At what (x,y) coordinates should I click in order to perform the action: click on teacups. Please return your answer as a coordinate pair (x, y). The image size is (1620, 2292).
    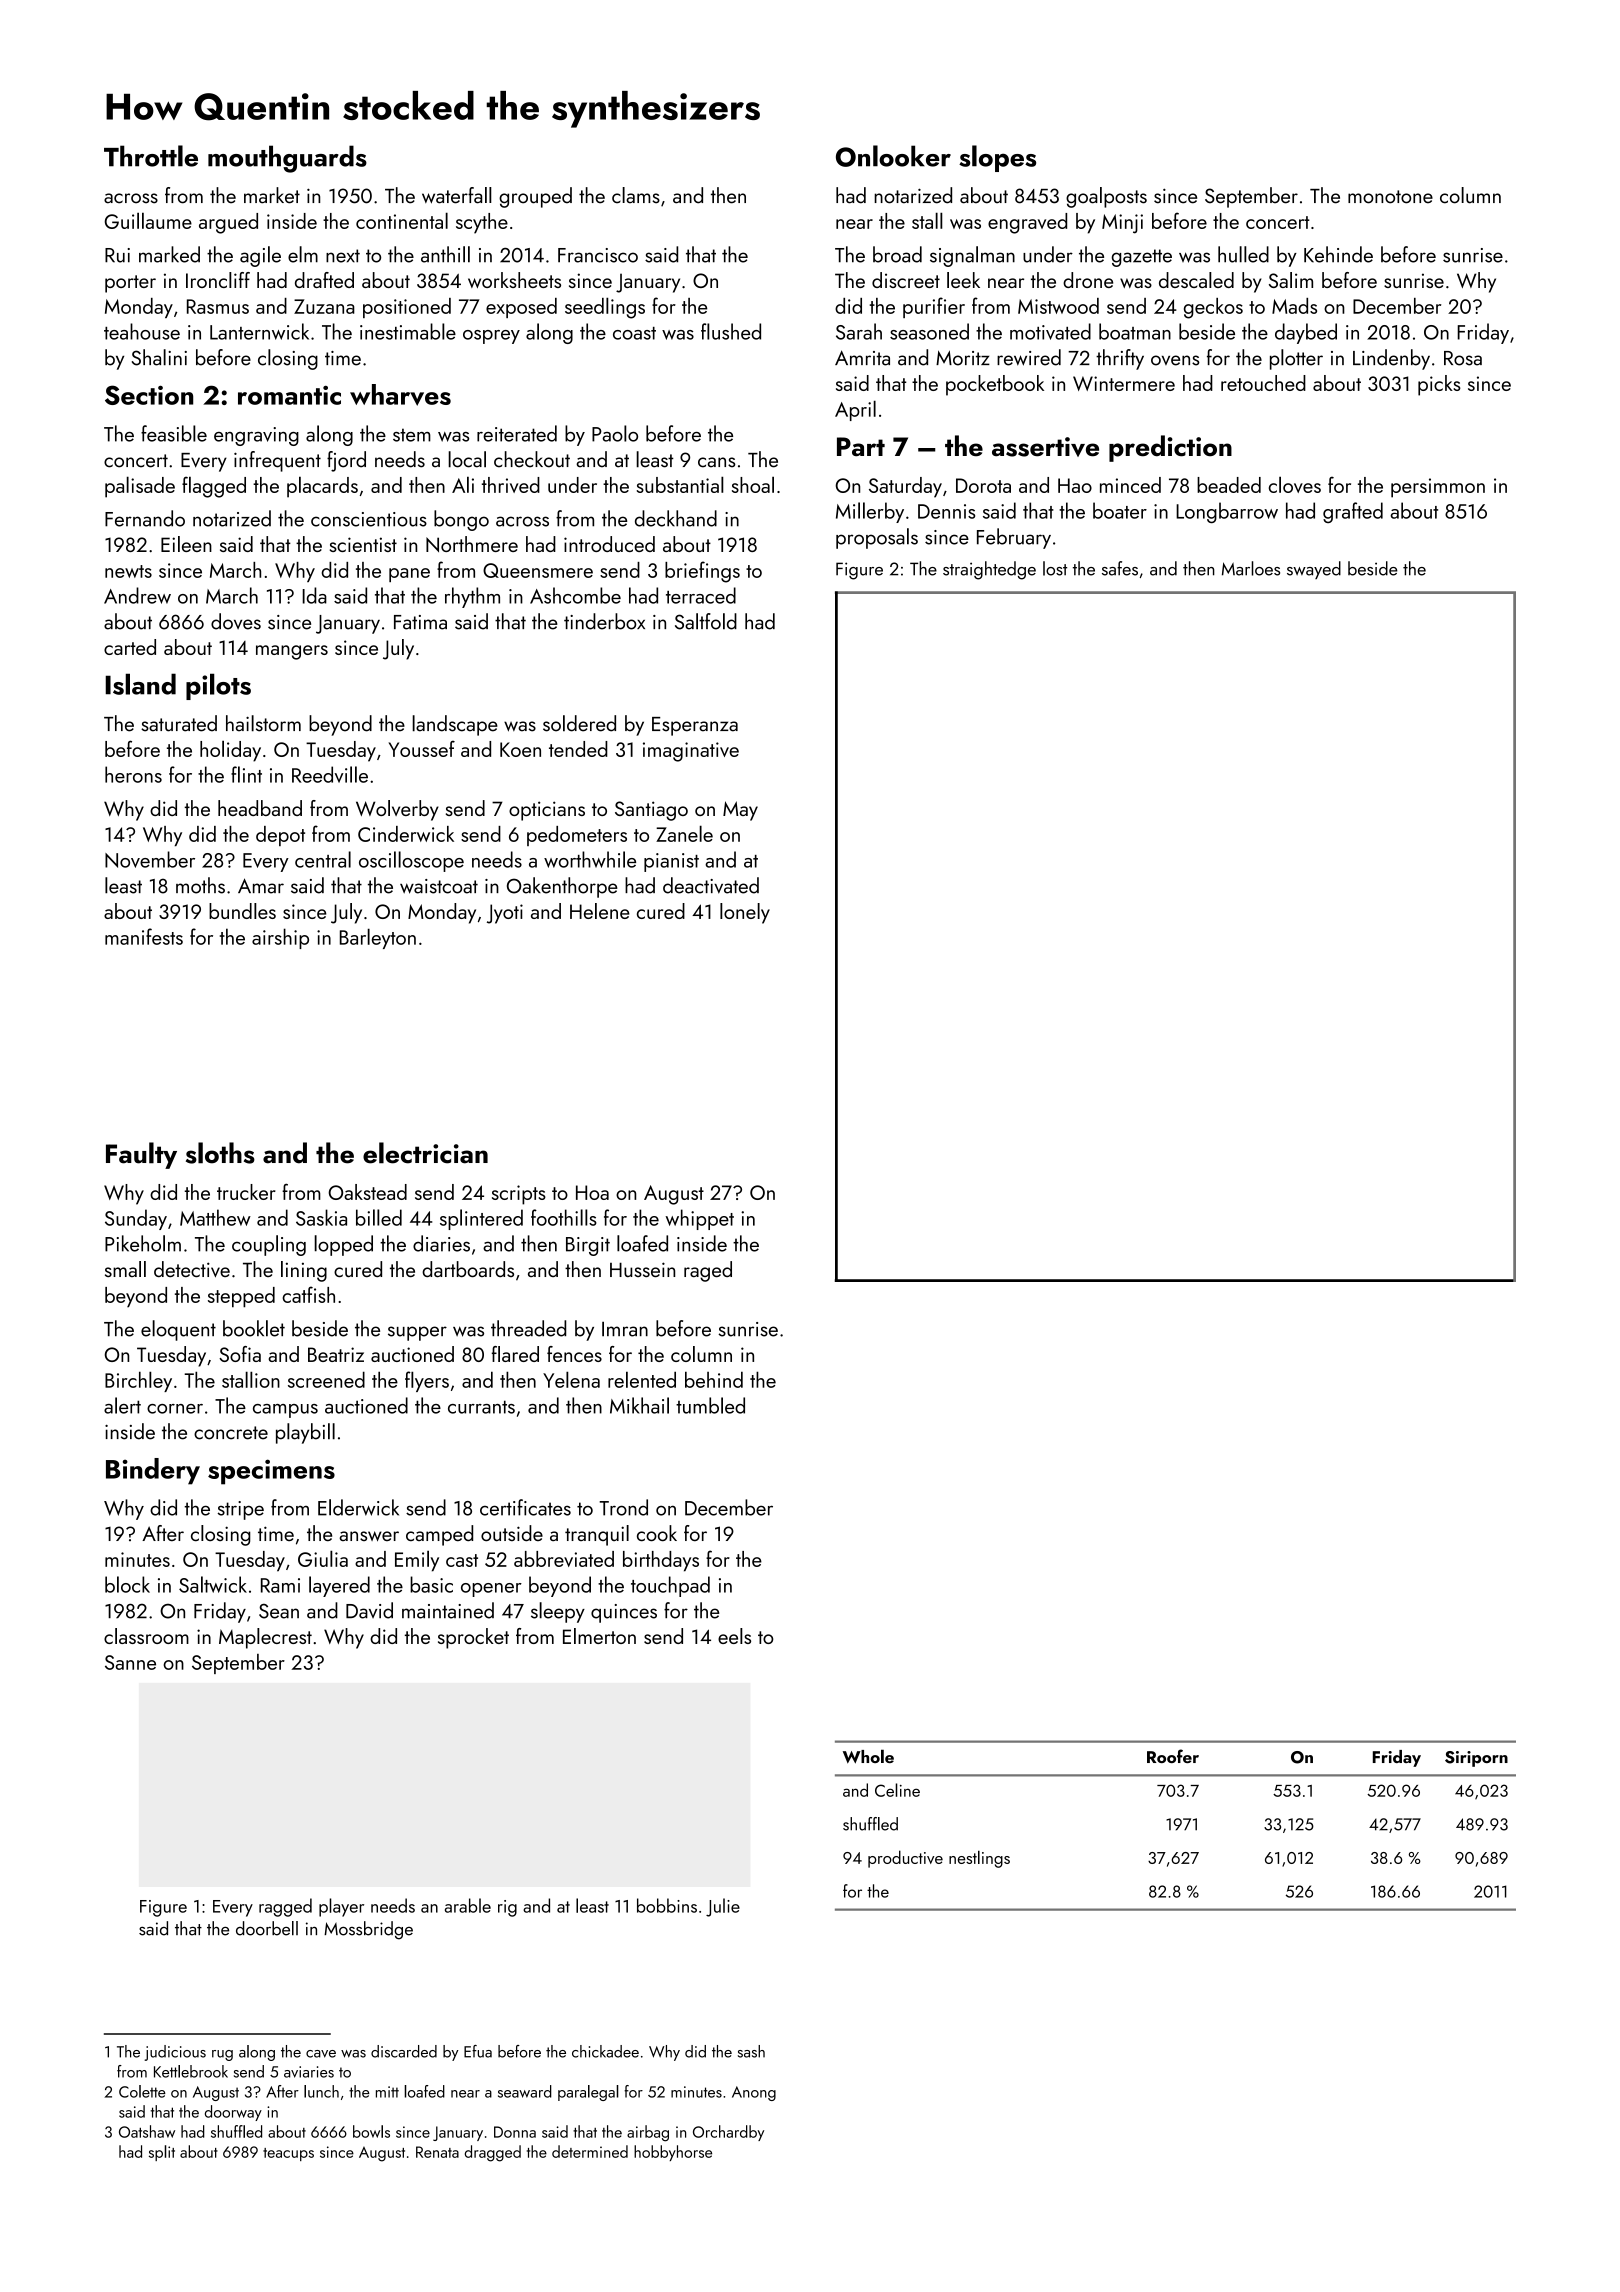
    Looking at the image, I should click on (288, 2154).
